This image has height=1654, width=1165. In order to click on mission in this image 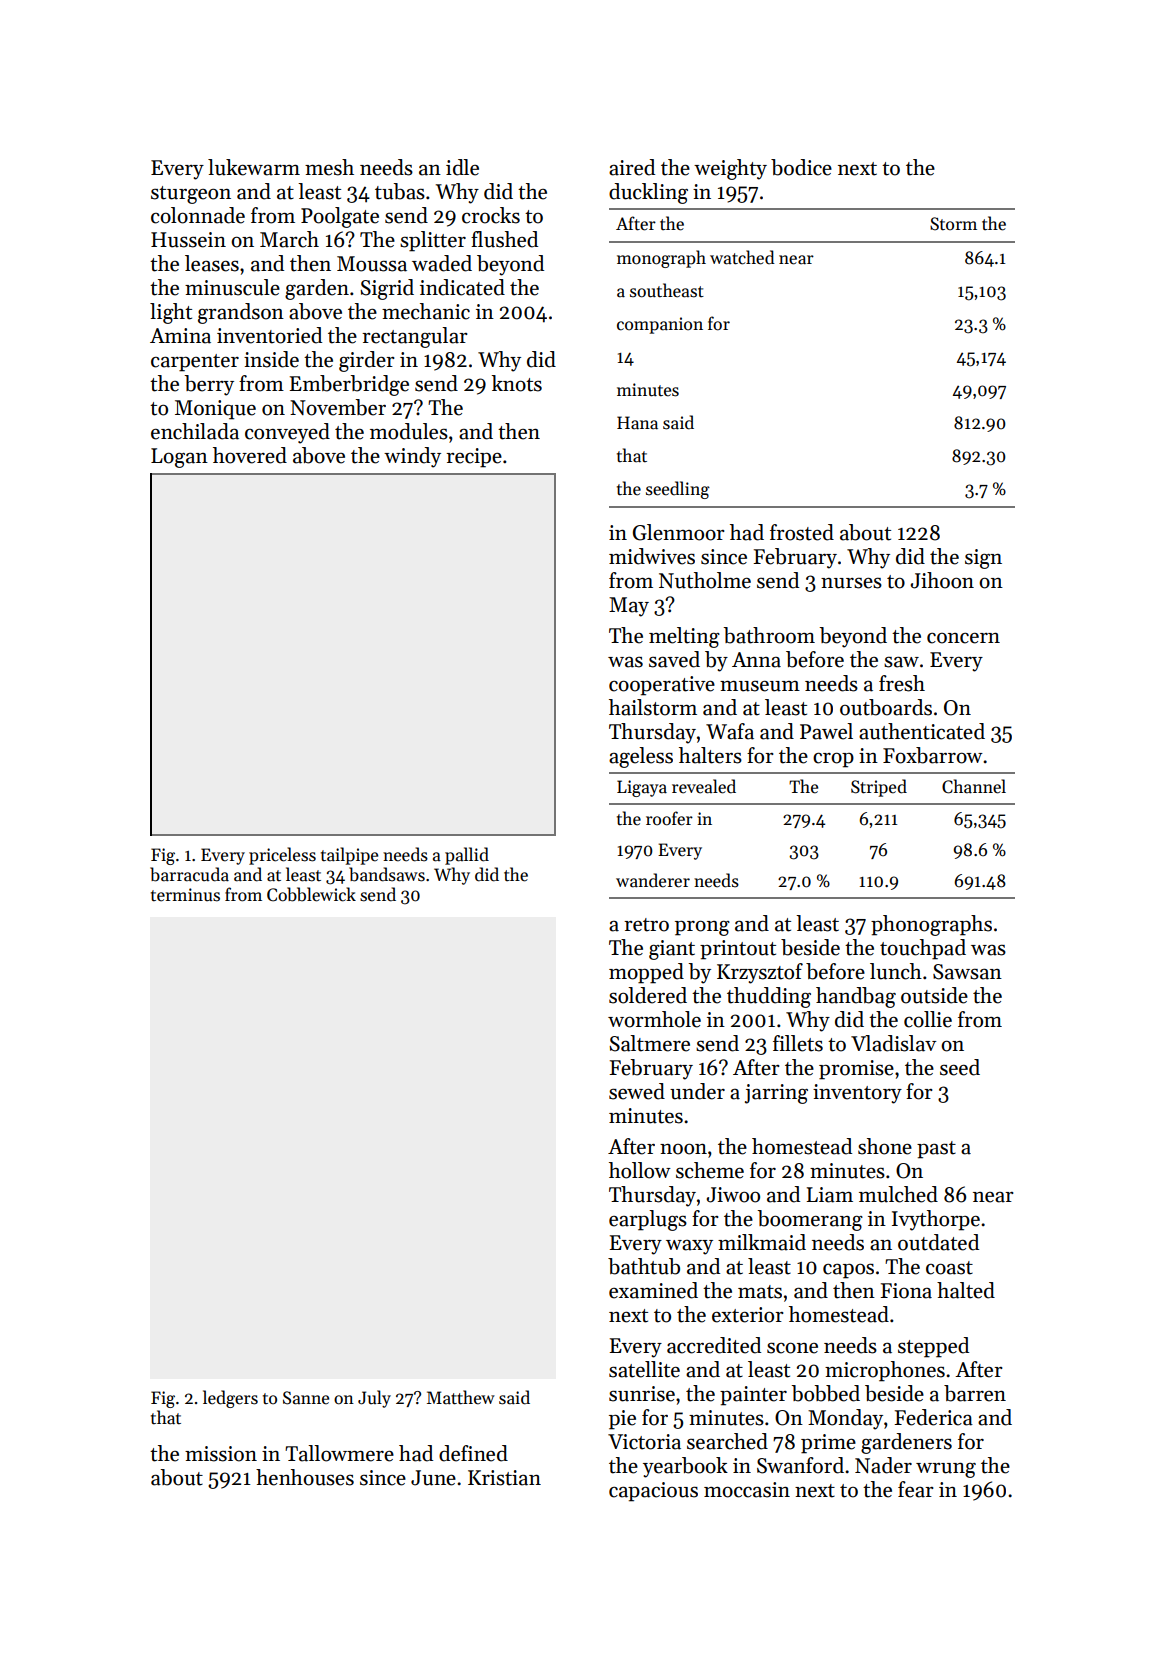, I will do `click(221, 1454)`.
